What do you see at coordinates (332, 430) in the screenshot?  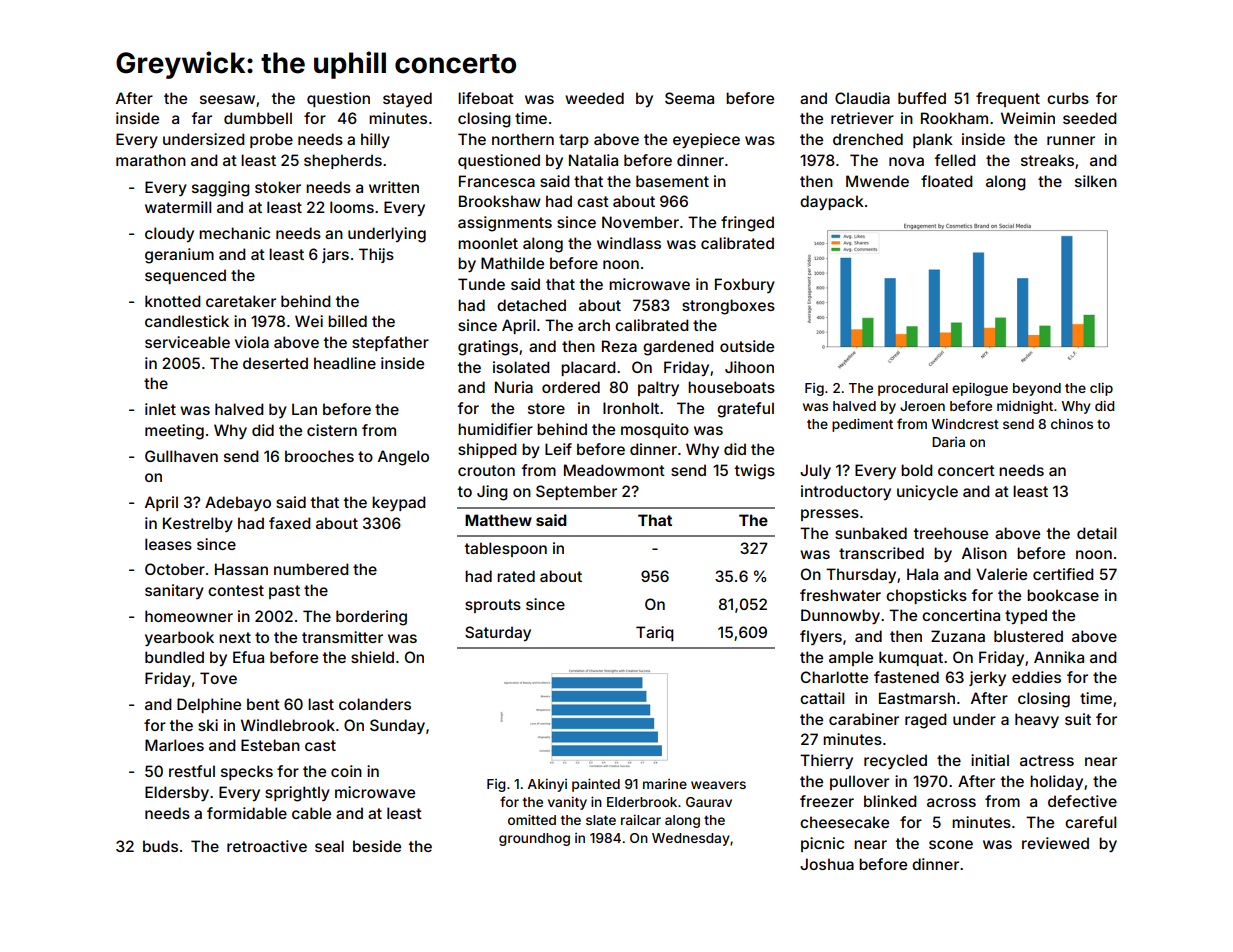 I see `cistern` at bounding box center [332, 430].
